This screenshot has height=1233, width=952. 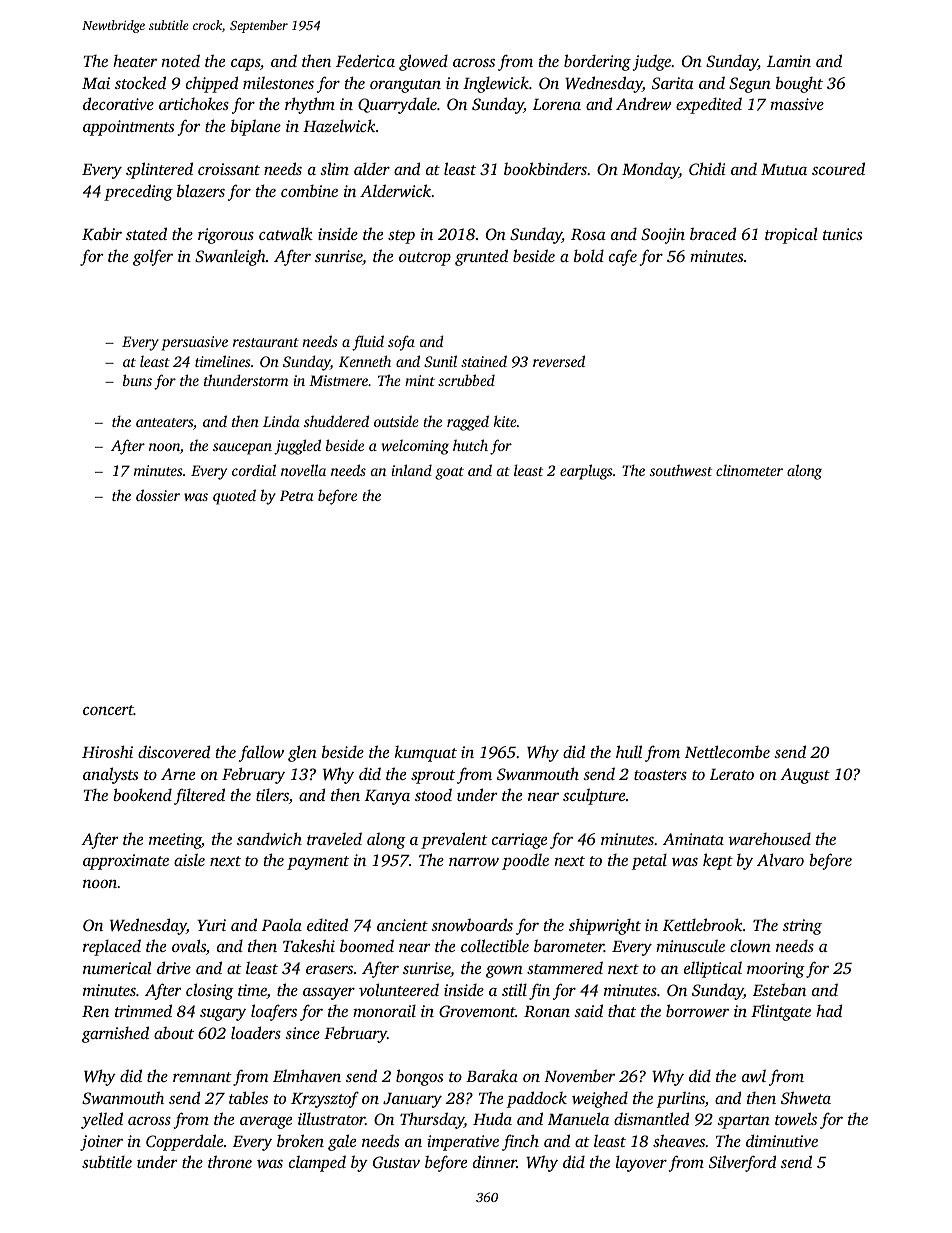 I want to click on bordering, so click(x=597, y=62).
